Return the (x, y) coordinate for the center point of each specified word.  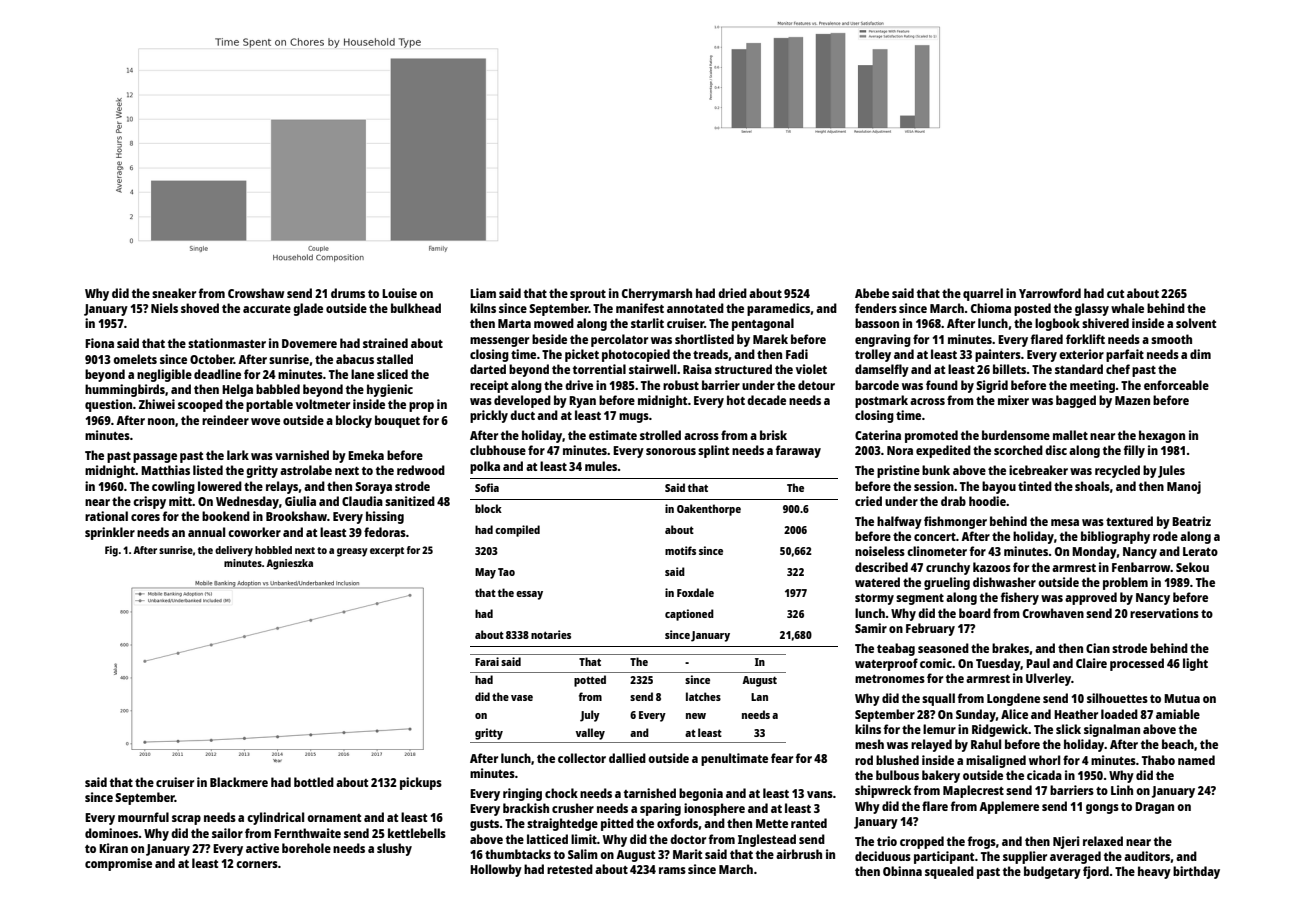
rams (672, 870)
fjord (1096, 872)
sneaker (174, 293)
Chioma (991, 308)
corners (257, 864)
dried (732, 293)
